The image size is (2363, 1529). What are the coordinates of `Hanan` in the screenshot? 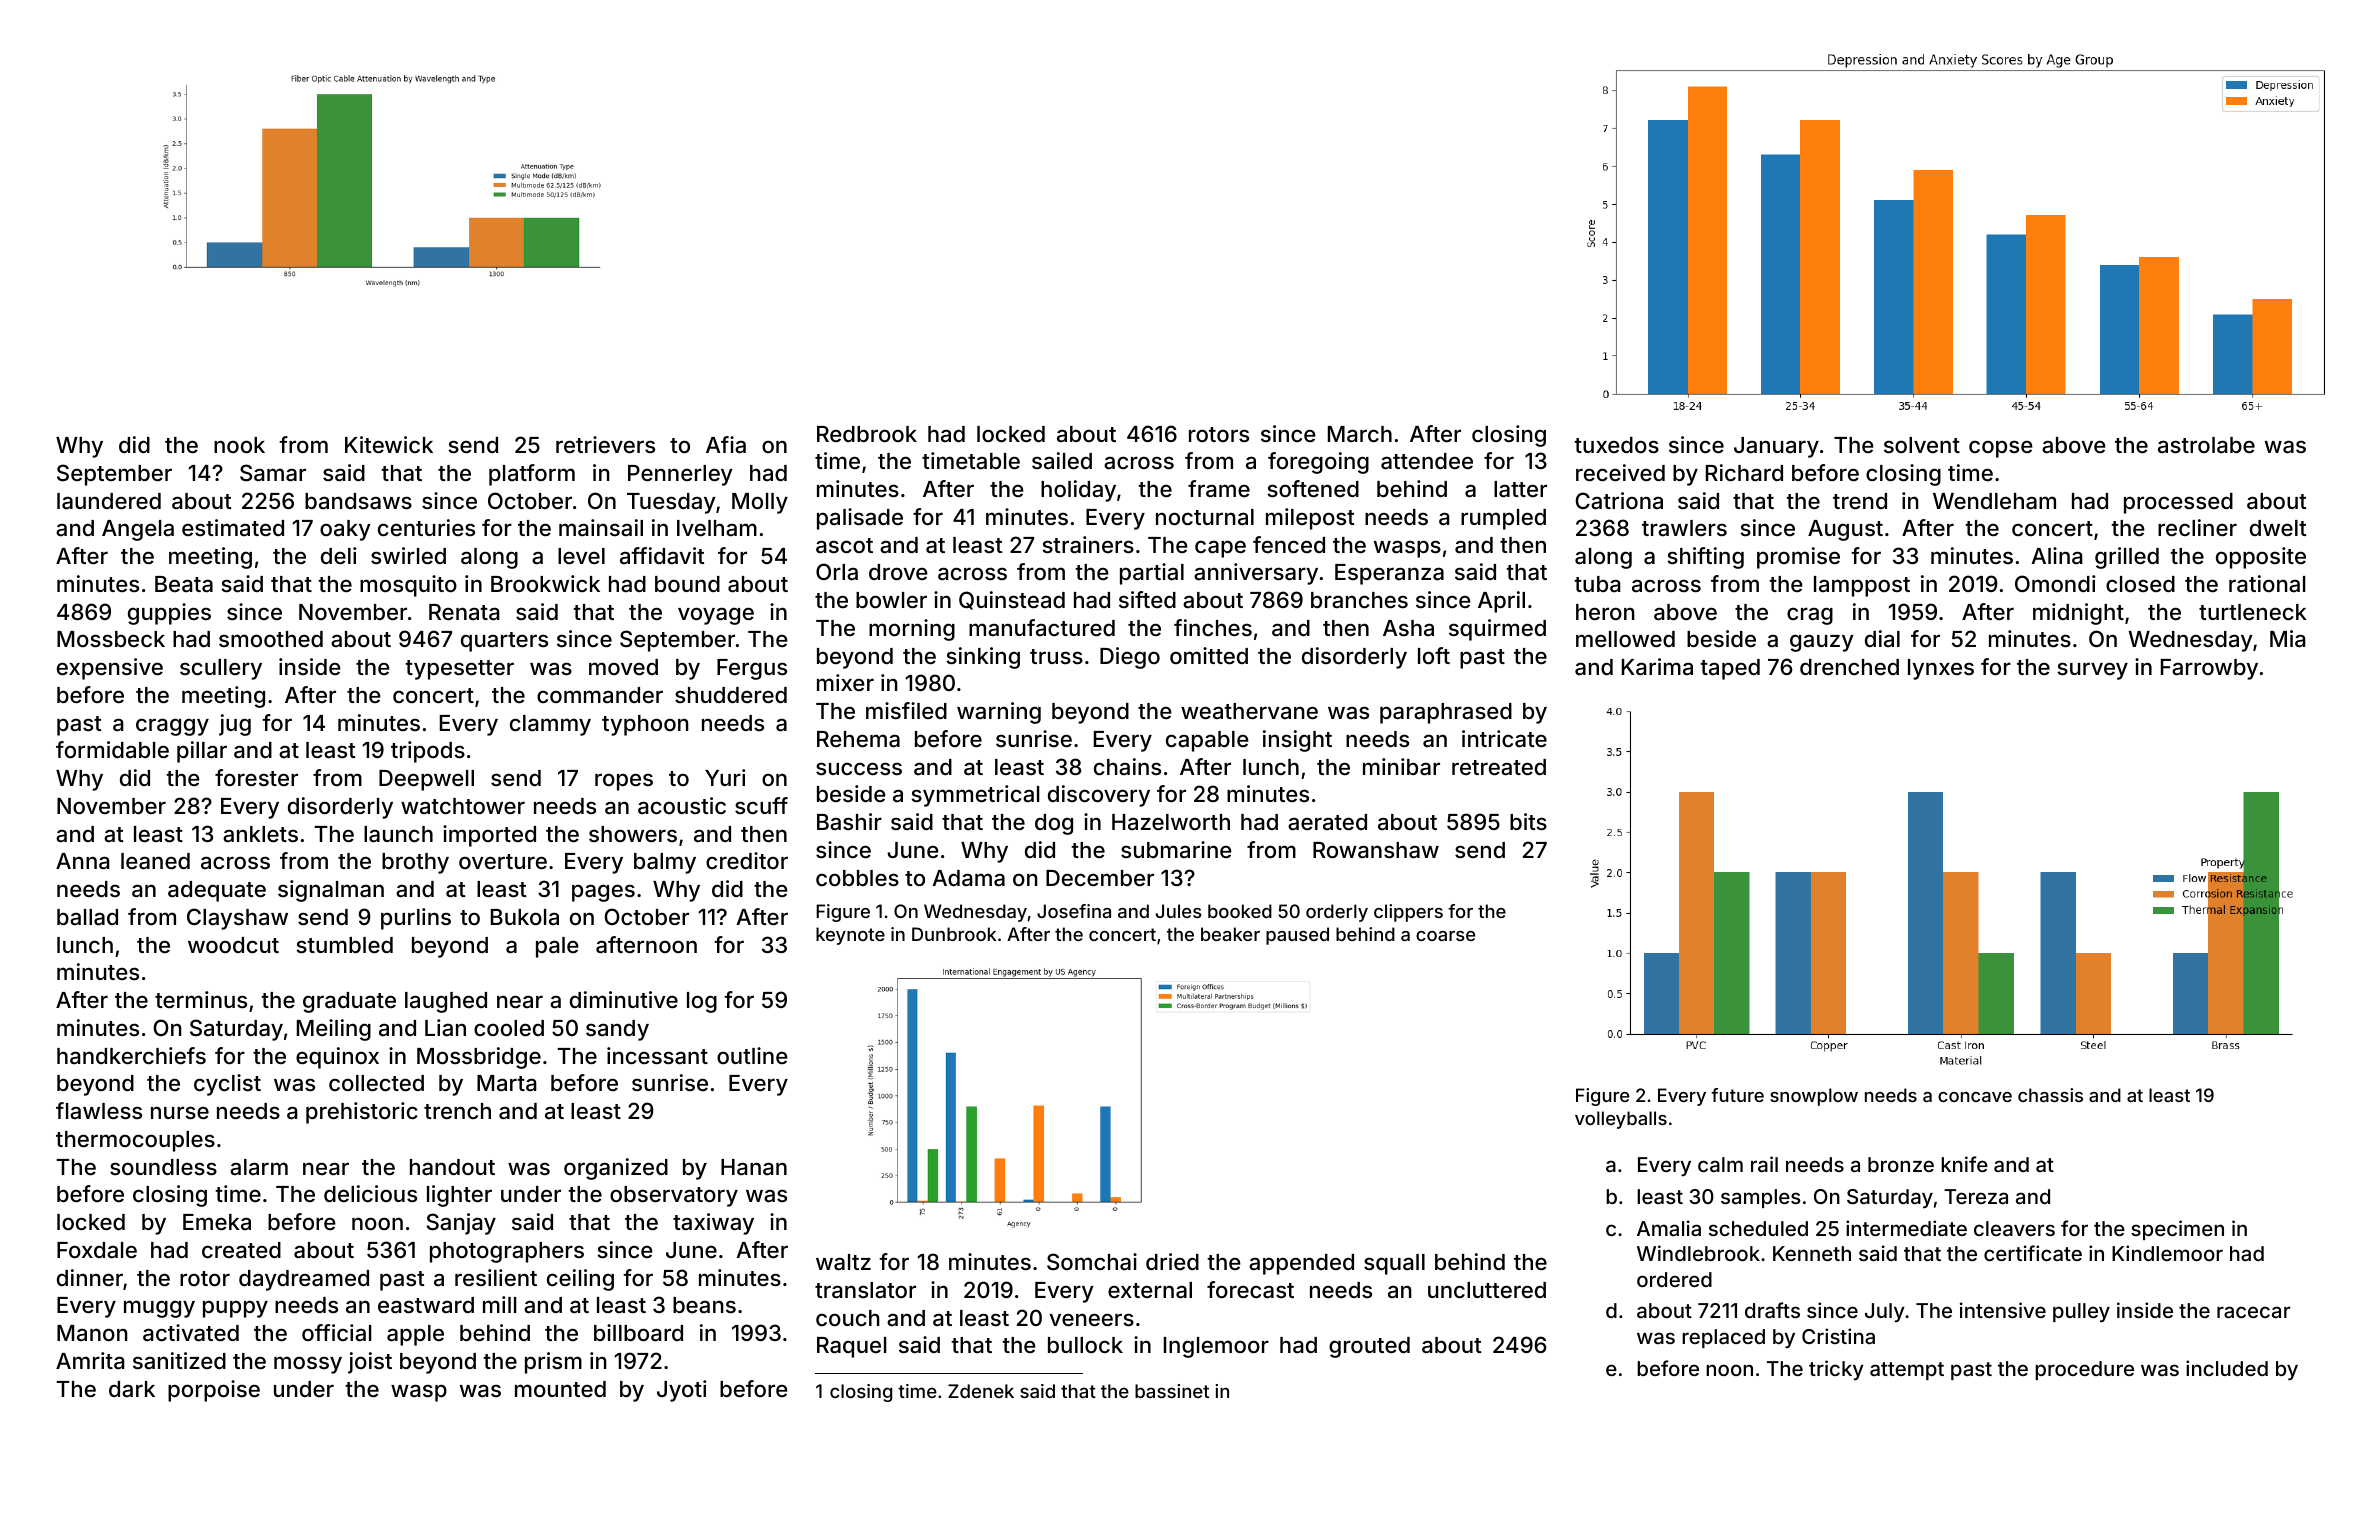 It's located at (754, 1167).
